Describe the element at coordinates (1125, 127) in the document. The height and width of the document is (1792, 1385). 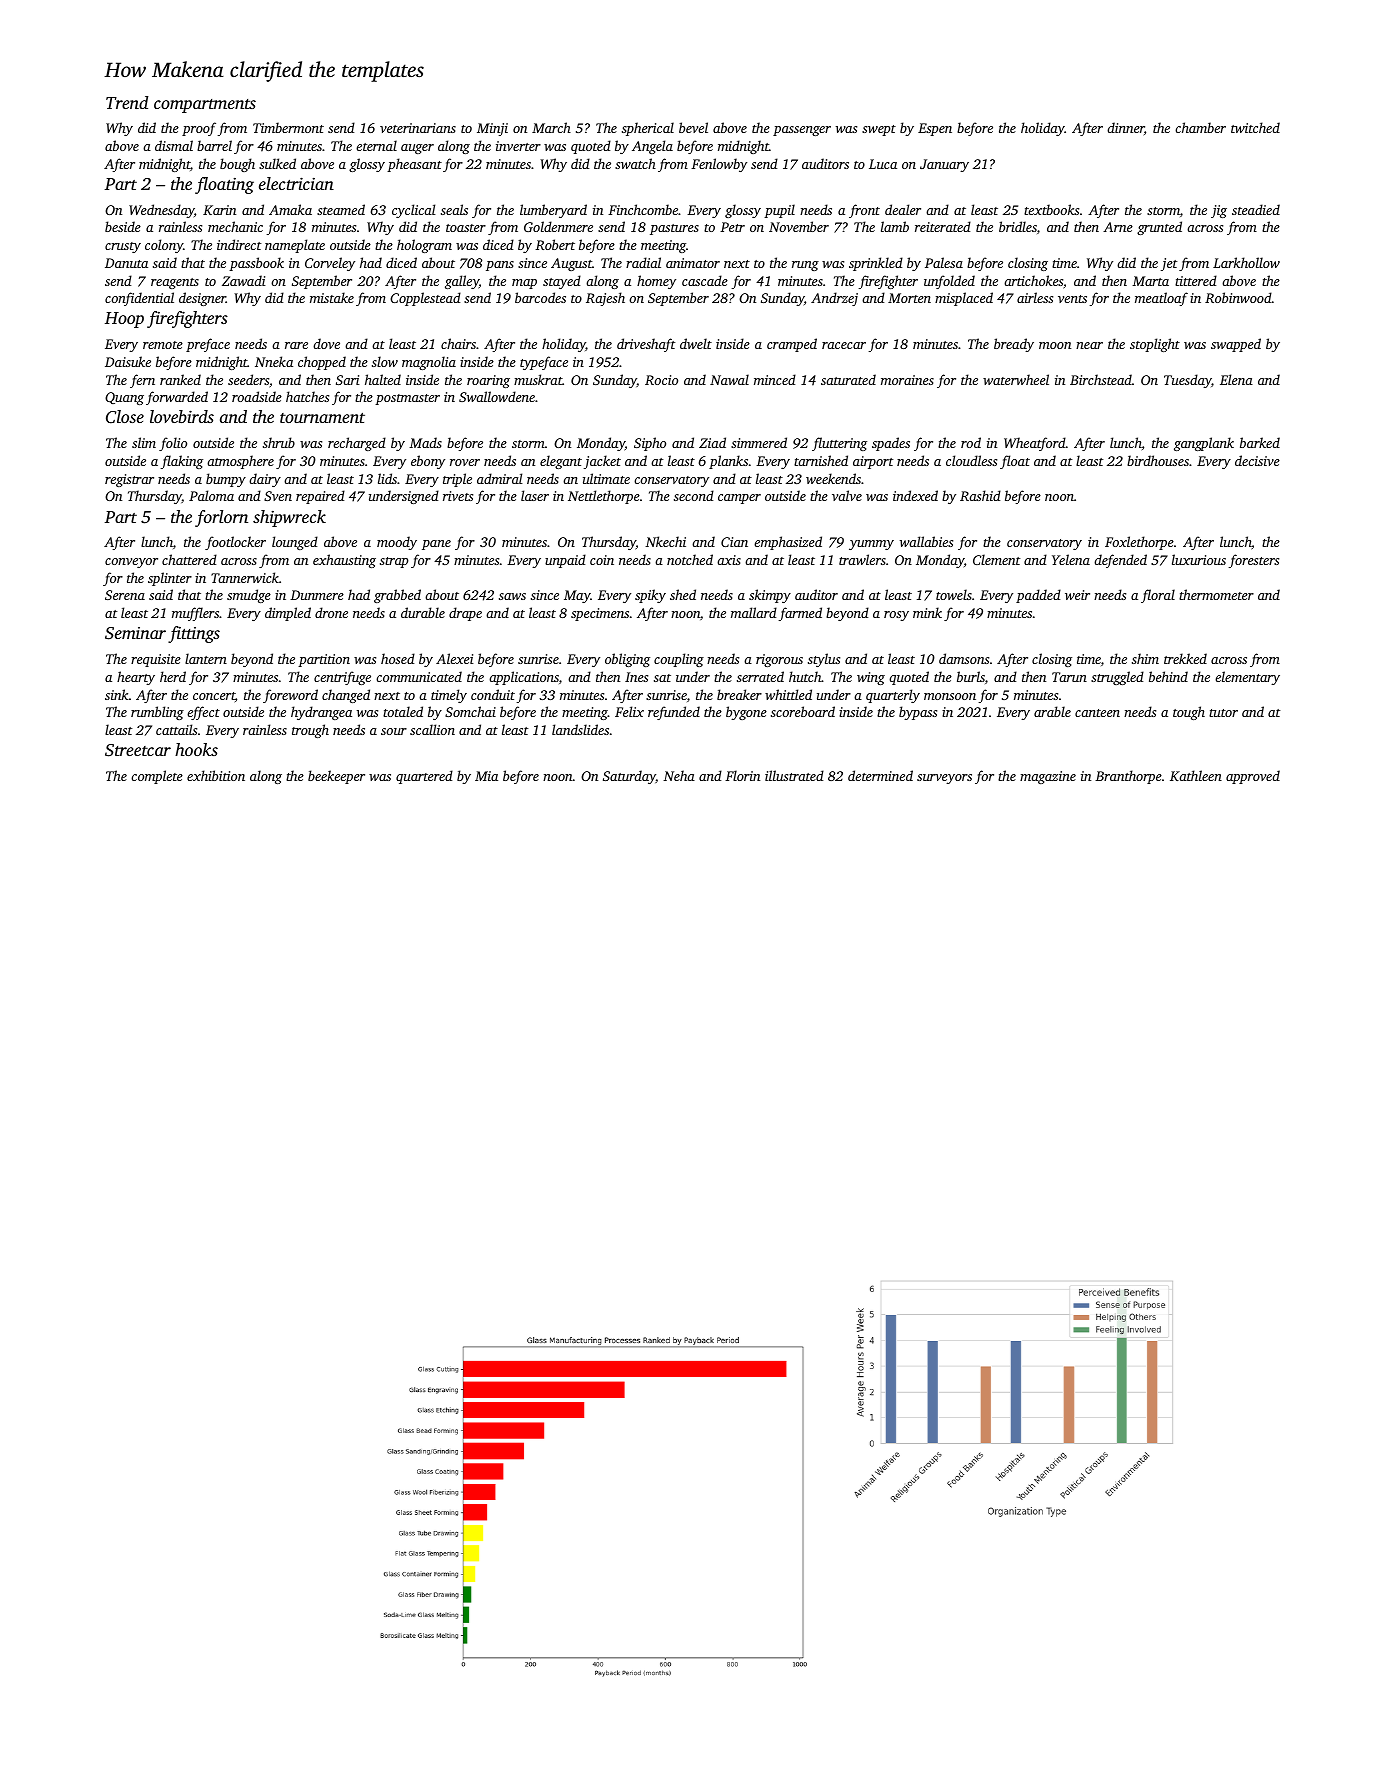
I see `dinner` at that location.
